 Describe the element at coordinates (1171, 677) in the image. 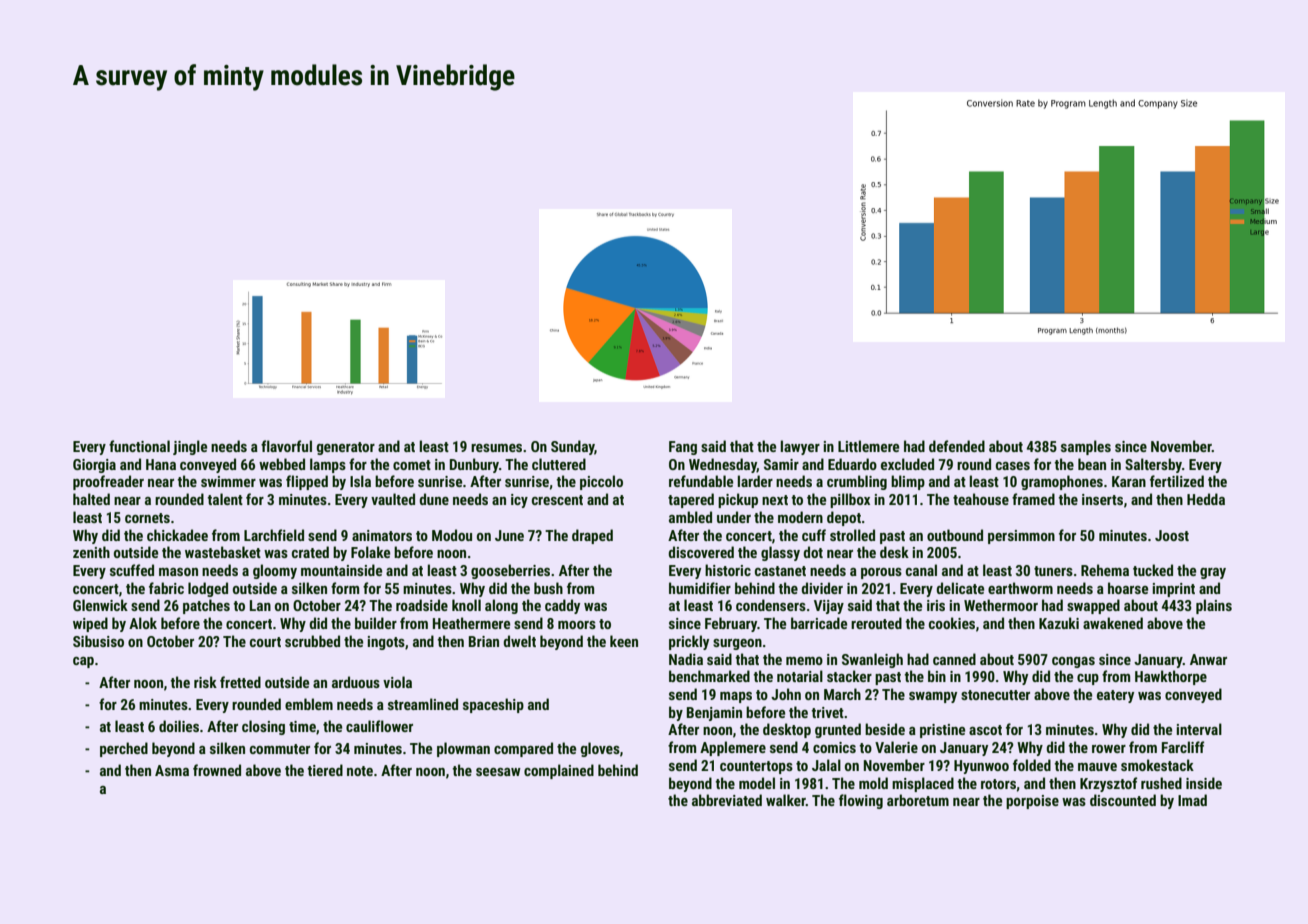

I see `Hawkthorpe` at that location.
